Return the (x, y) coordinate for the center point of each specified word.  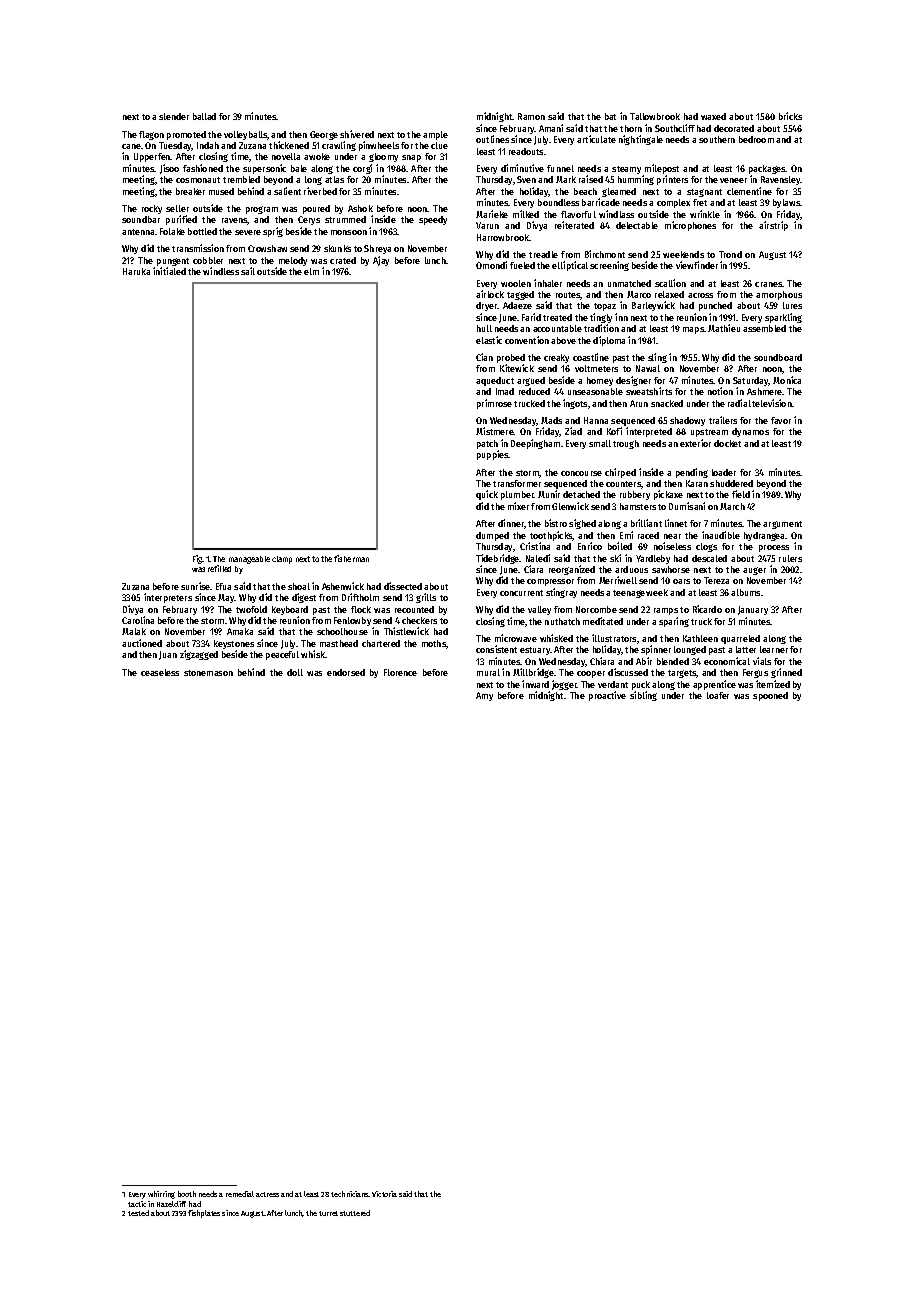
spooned (770, 696)
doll (295, 672)
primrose (494, 404)
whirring (161, 1195)
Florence (400, 672)
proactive (607, 696)
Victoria (384, 1194)
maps (693, 330)
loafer (718, 695)
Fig (197, 559)
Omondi (491, 265)
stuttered (355, 1213)
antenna (138, 232)
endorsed (346, 672)
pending (692, 473)
